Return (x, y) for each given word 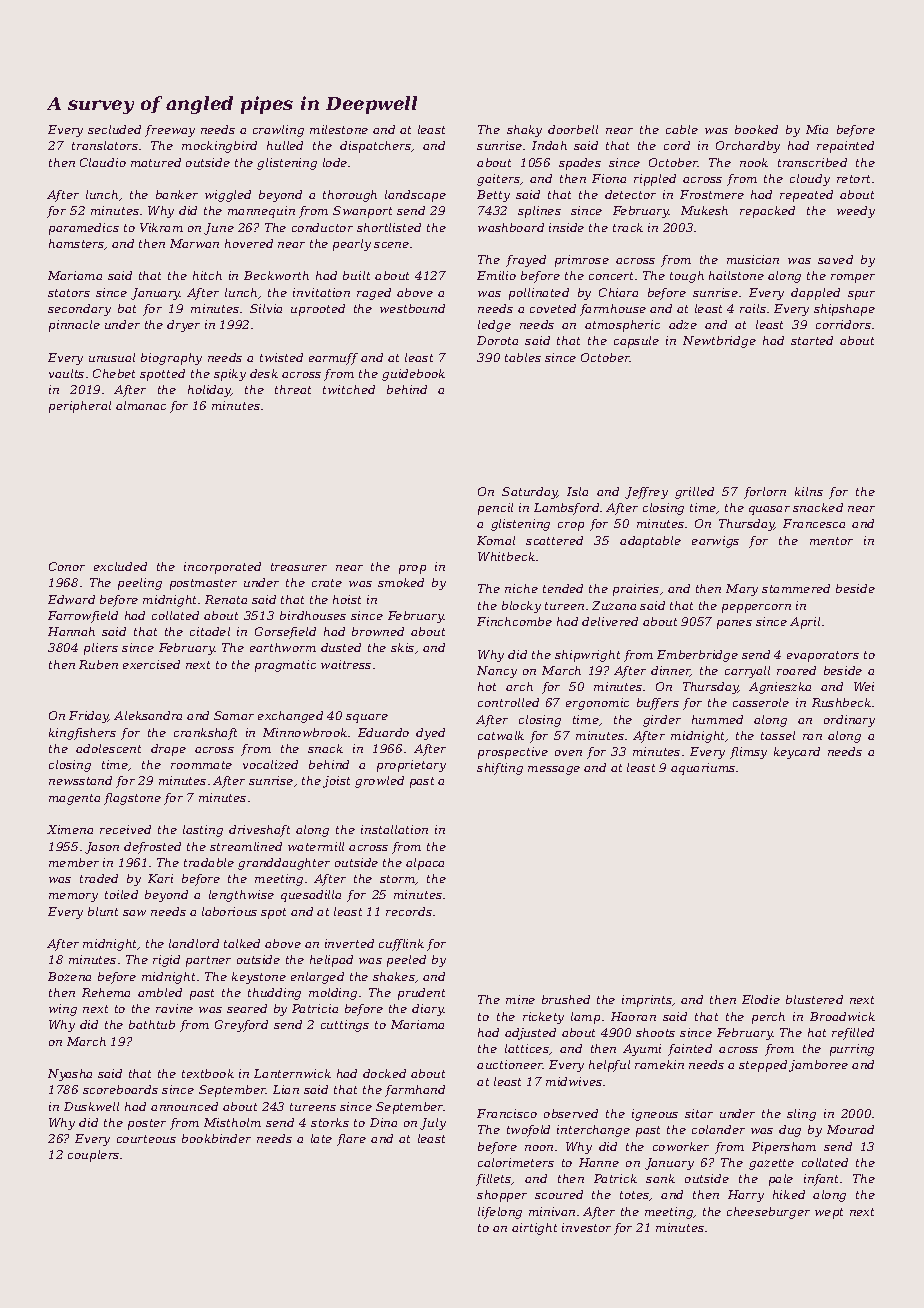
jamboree (818, 1066)
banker (177, 194)
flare (351, 1140)
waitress (346, 664)
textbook (208, 1073)
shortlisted (389, 227)
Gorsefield (285, 633)
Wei (864, 686)
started (812, 340)
